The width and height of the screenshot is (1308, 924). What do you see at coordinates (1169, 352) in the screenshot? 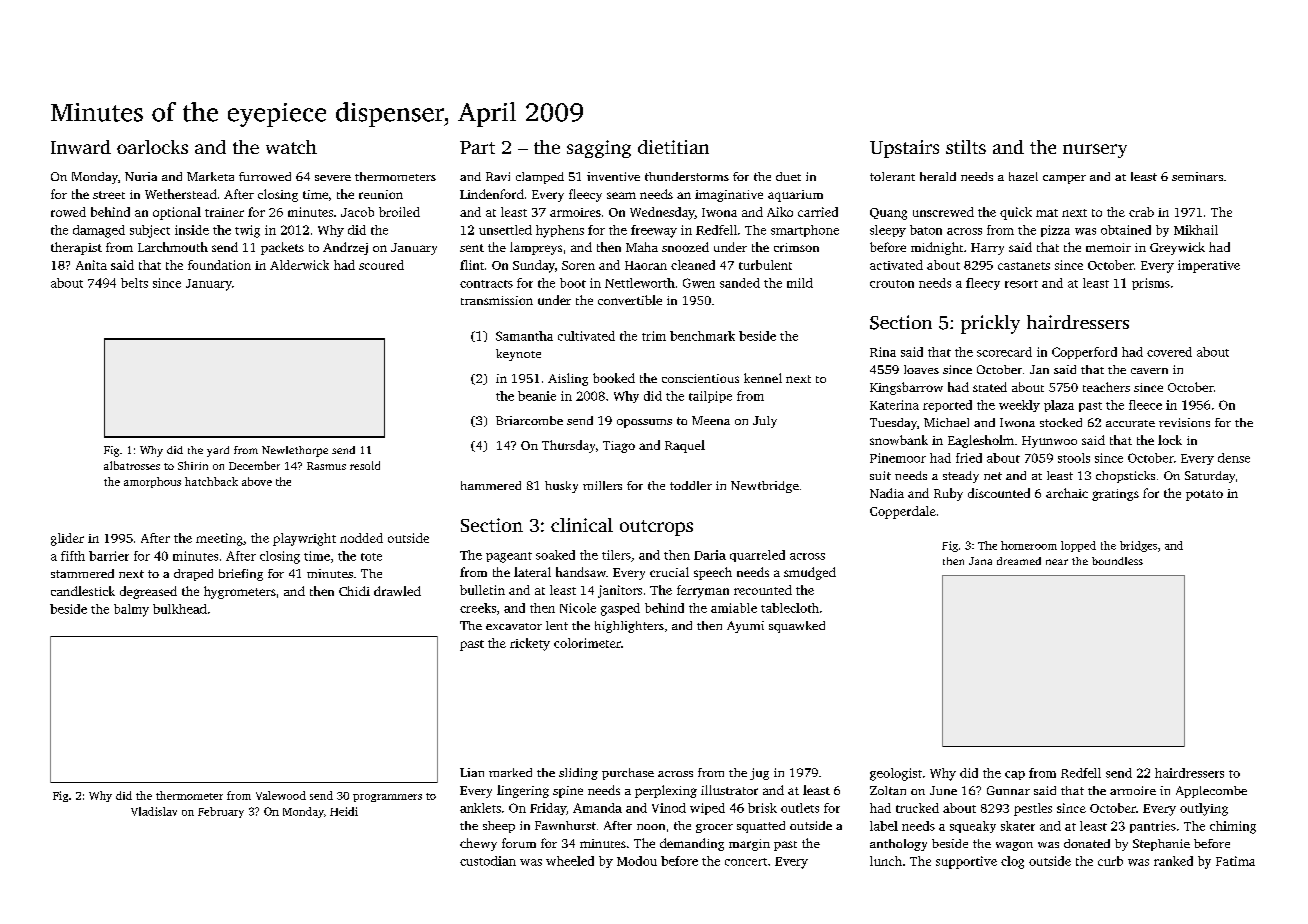
I see `covered` at bounding box center [1169, 352].
